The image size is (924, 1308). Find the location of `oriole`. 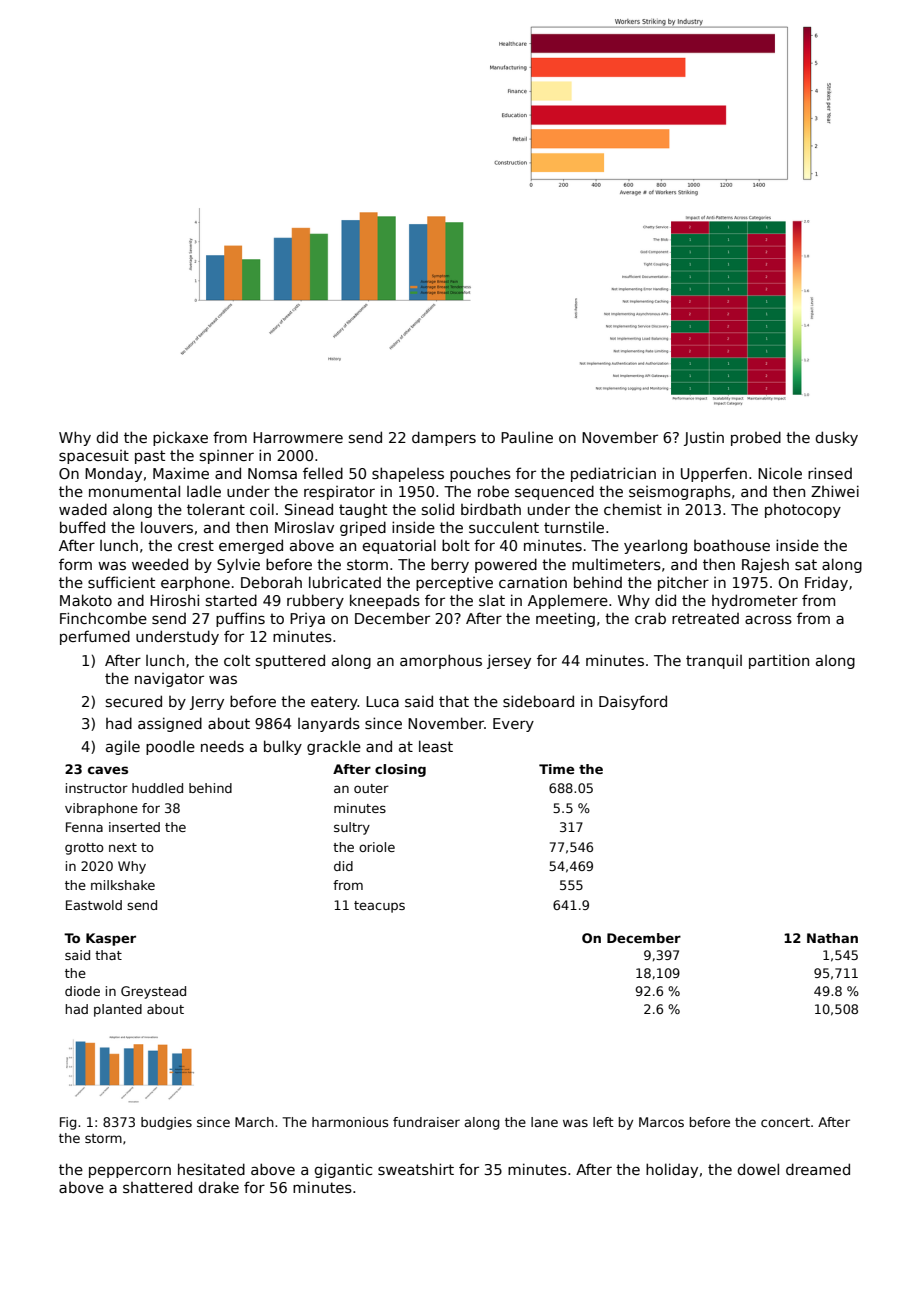

oriole is located at coordinates (377, 847).
